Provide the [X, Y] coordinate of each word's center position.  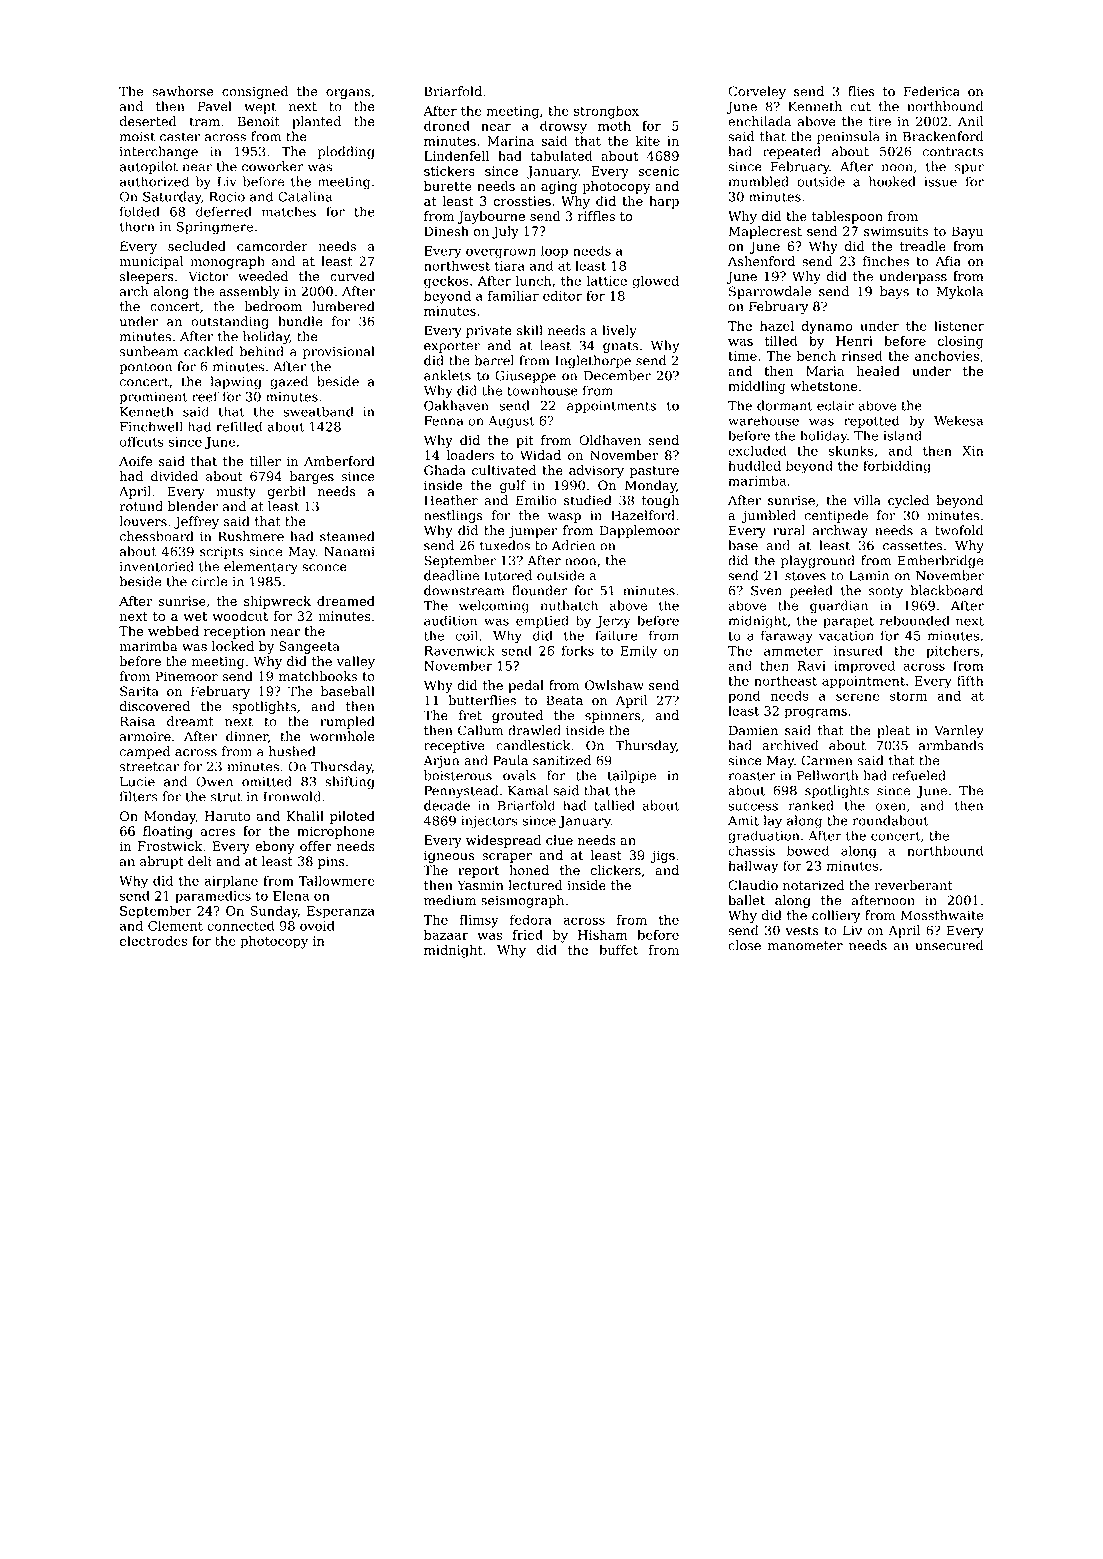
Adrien [573, 545]
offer [315, 846]
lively [619, 331]
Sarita [139, 691]
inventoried [157, 566]
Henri [854, 341]
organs [348, 94]
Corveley [757, 92]
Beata [564, 700]
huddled [754, 465]
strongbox [606, 112]
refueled [919, 775]
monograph [227, 262]
